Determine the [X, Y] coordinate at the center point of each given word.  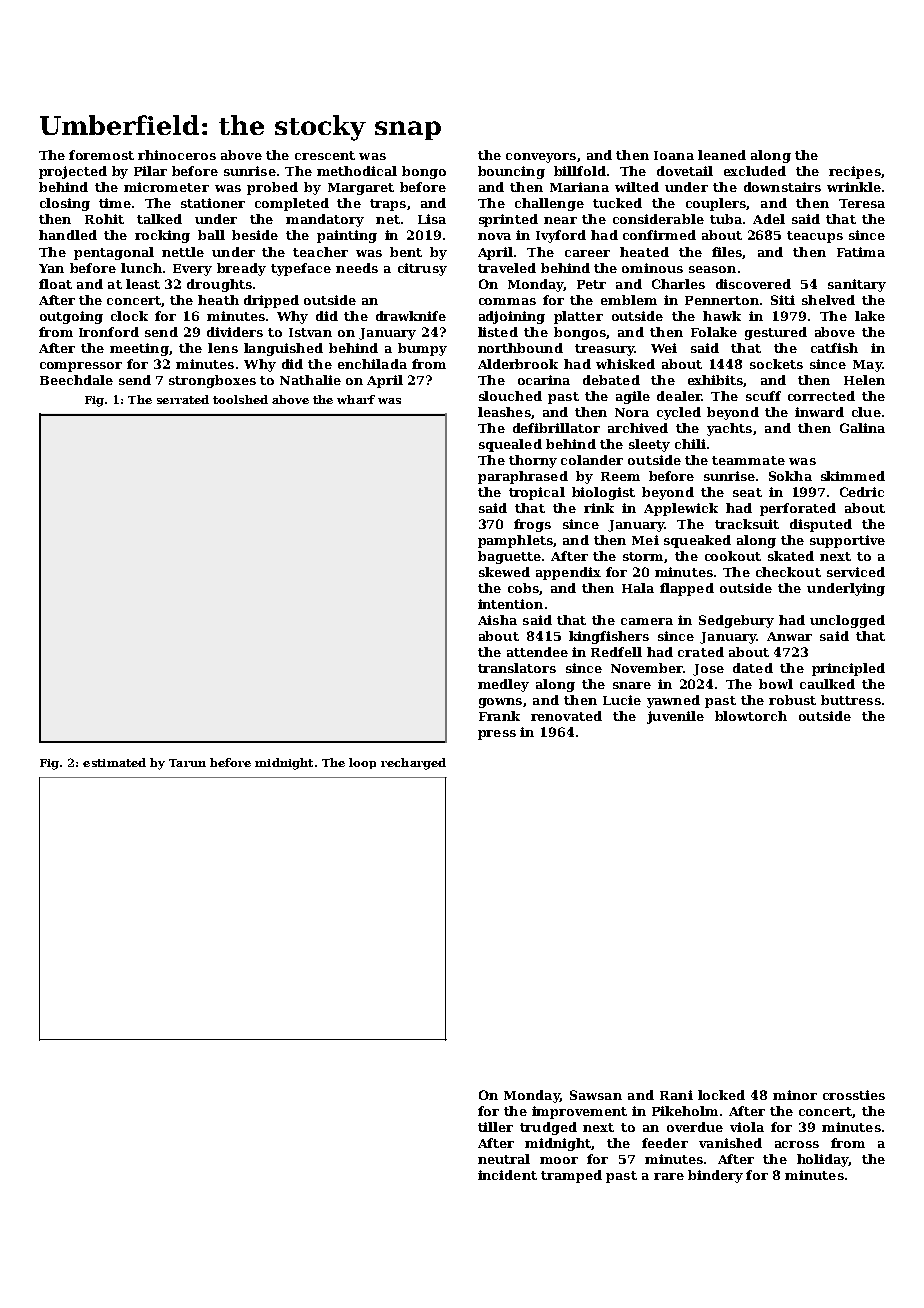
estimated [114, 762]
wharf [356, 399]
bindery [715, 1176]
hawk [722, 316]
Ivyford [561, 236]
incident [507, 1175]
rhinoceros [177, 155]
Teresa [862, 203]
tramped [571, 1176]
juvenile [675, 717]
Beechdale [76, 380]
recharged [413, 764]
